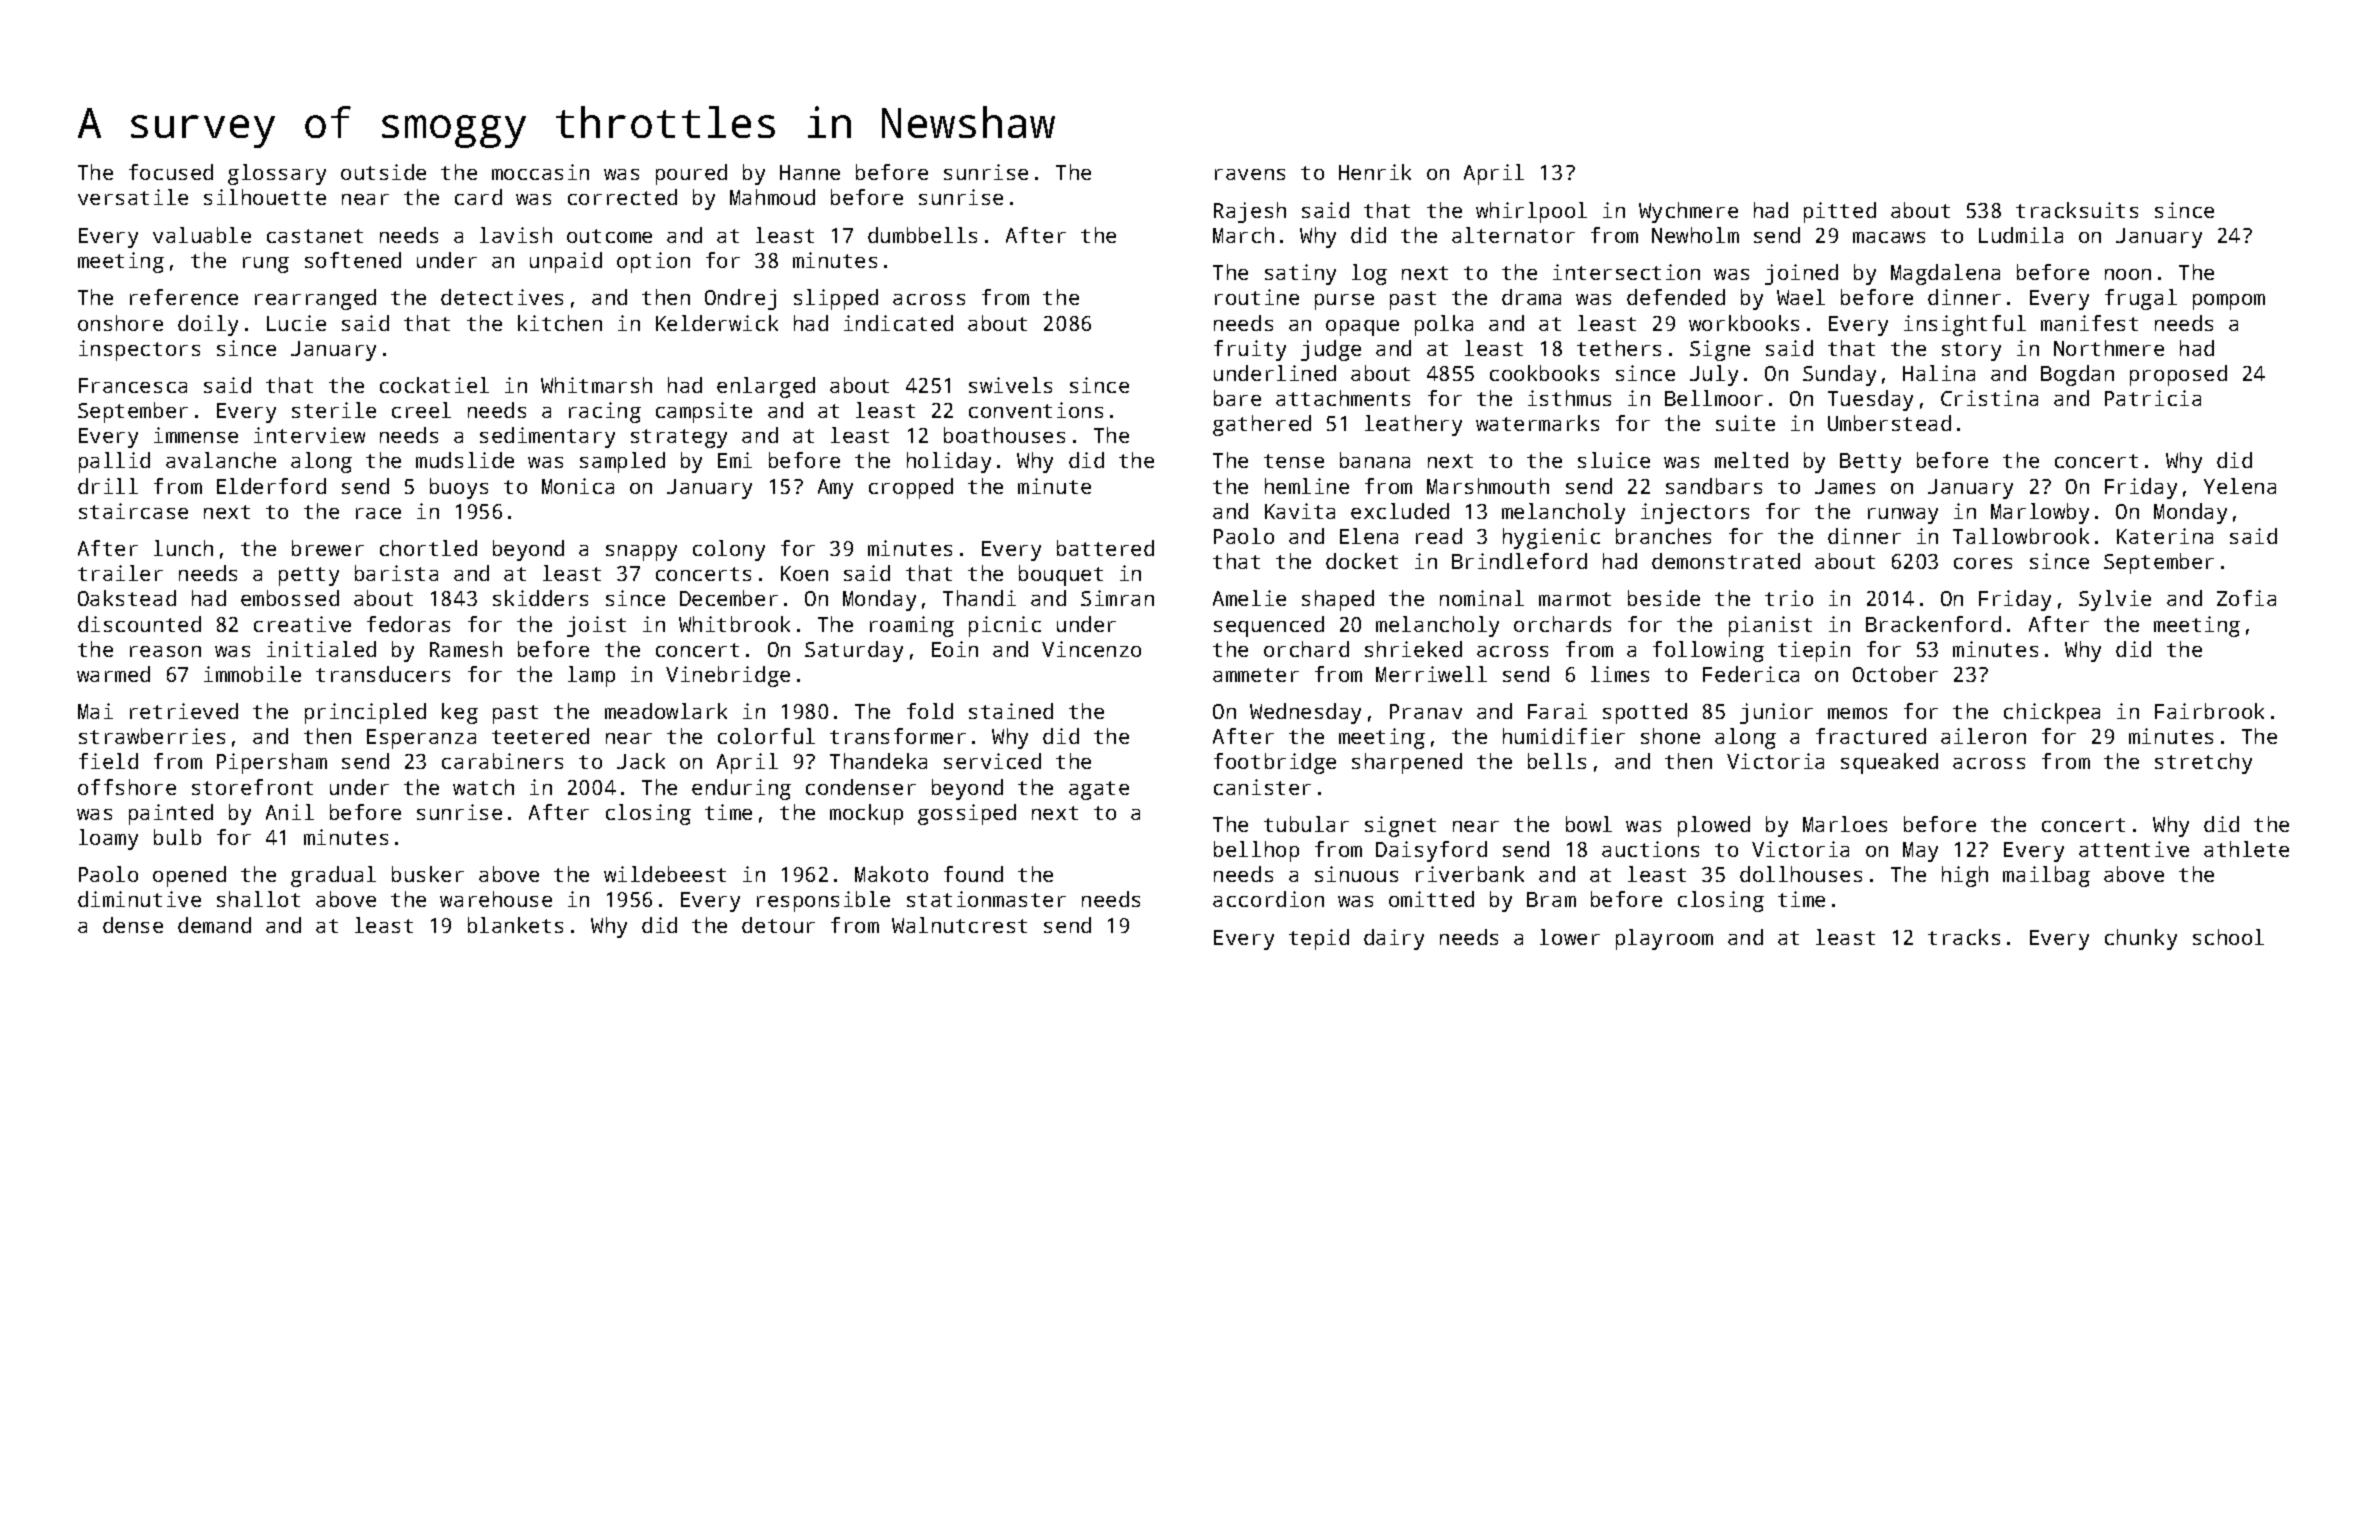 This screenshot has height=1540, width=2380. Describe the element at coordinates (1250, 212) in the screenshot. I see `Rajesh` at that location.
